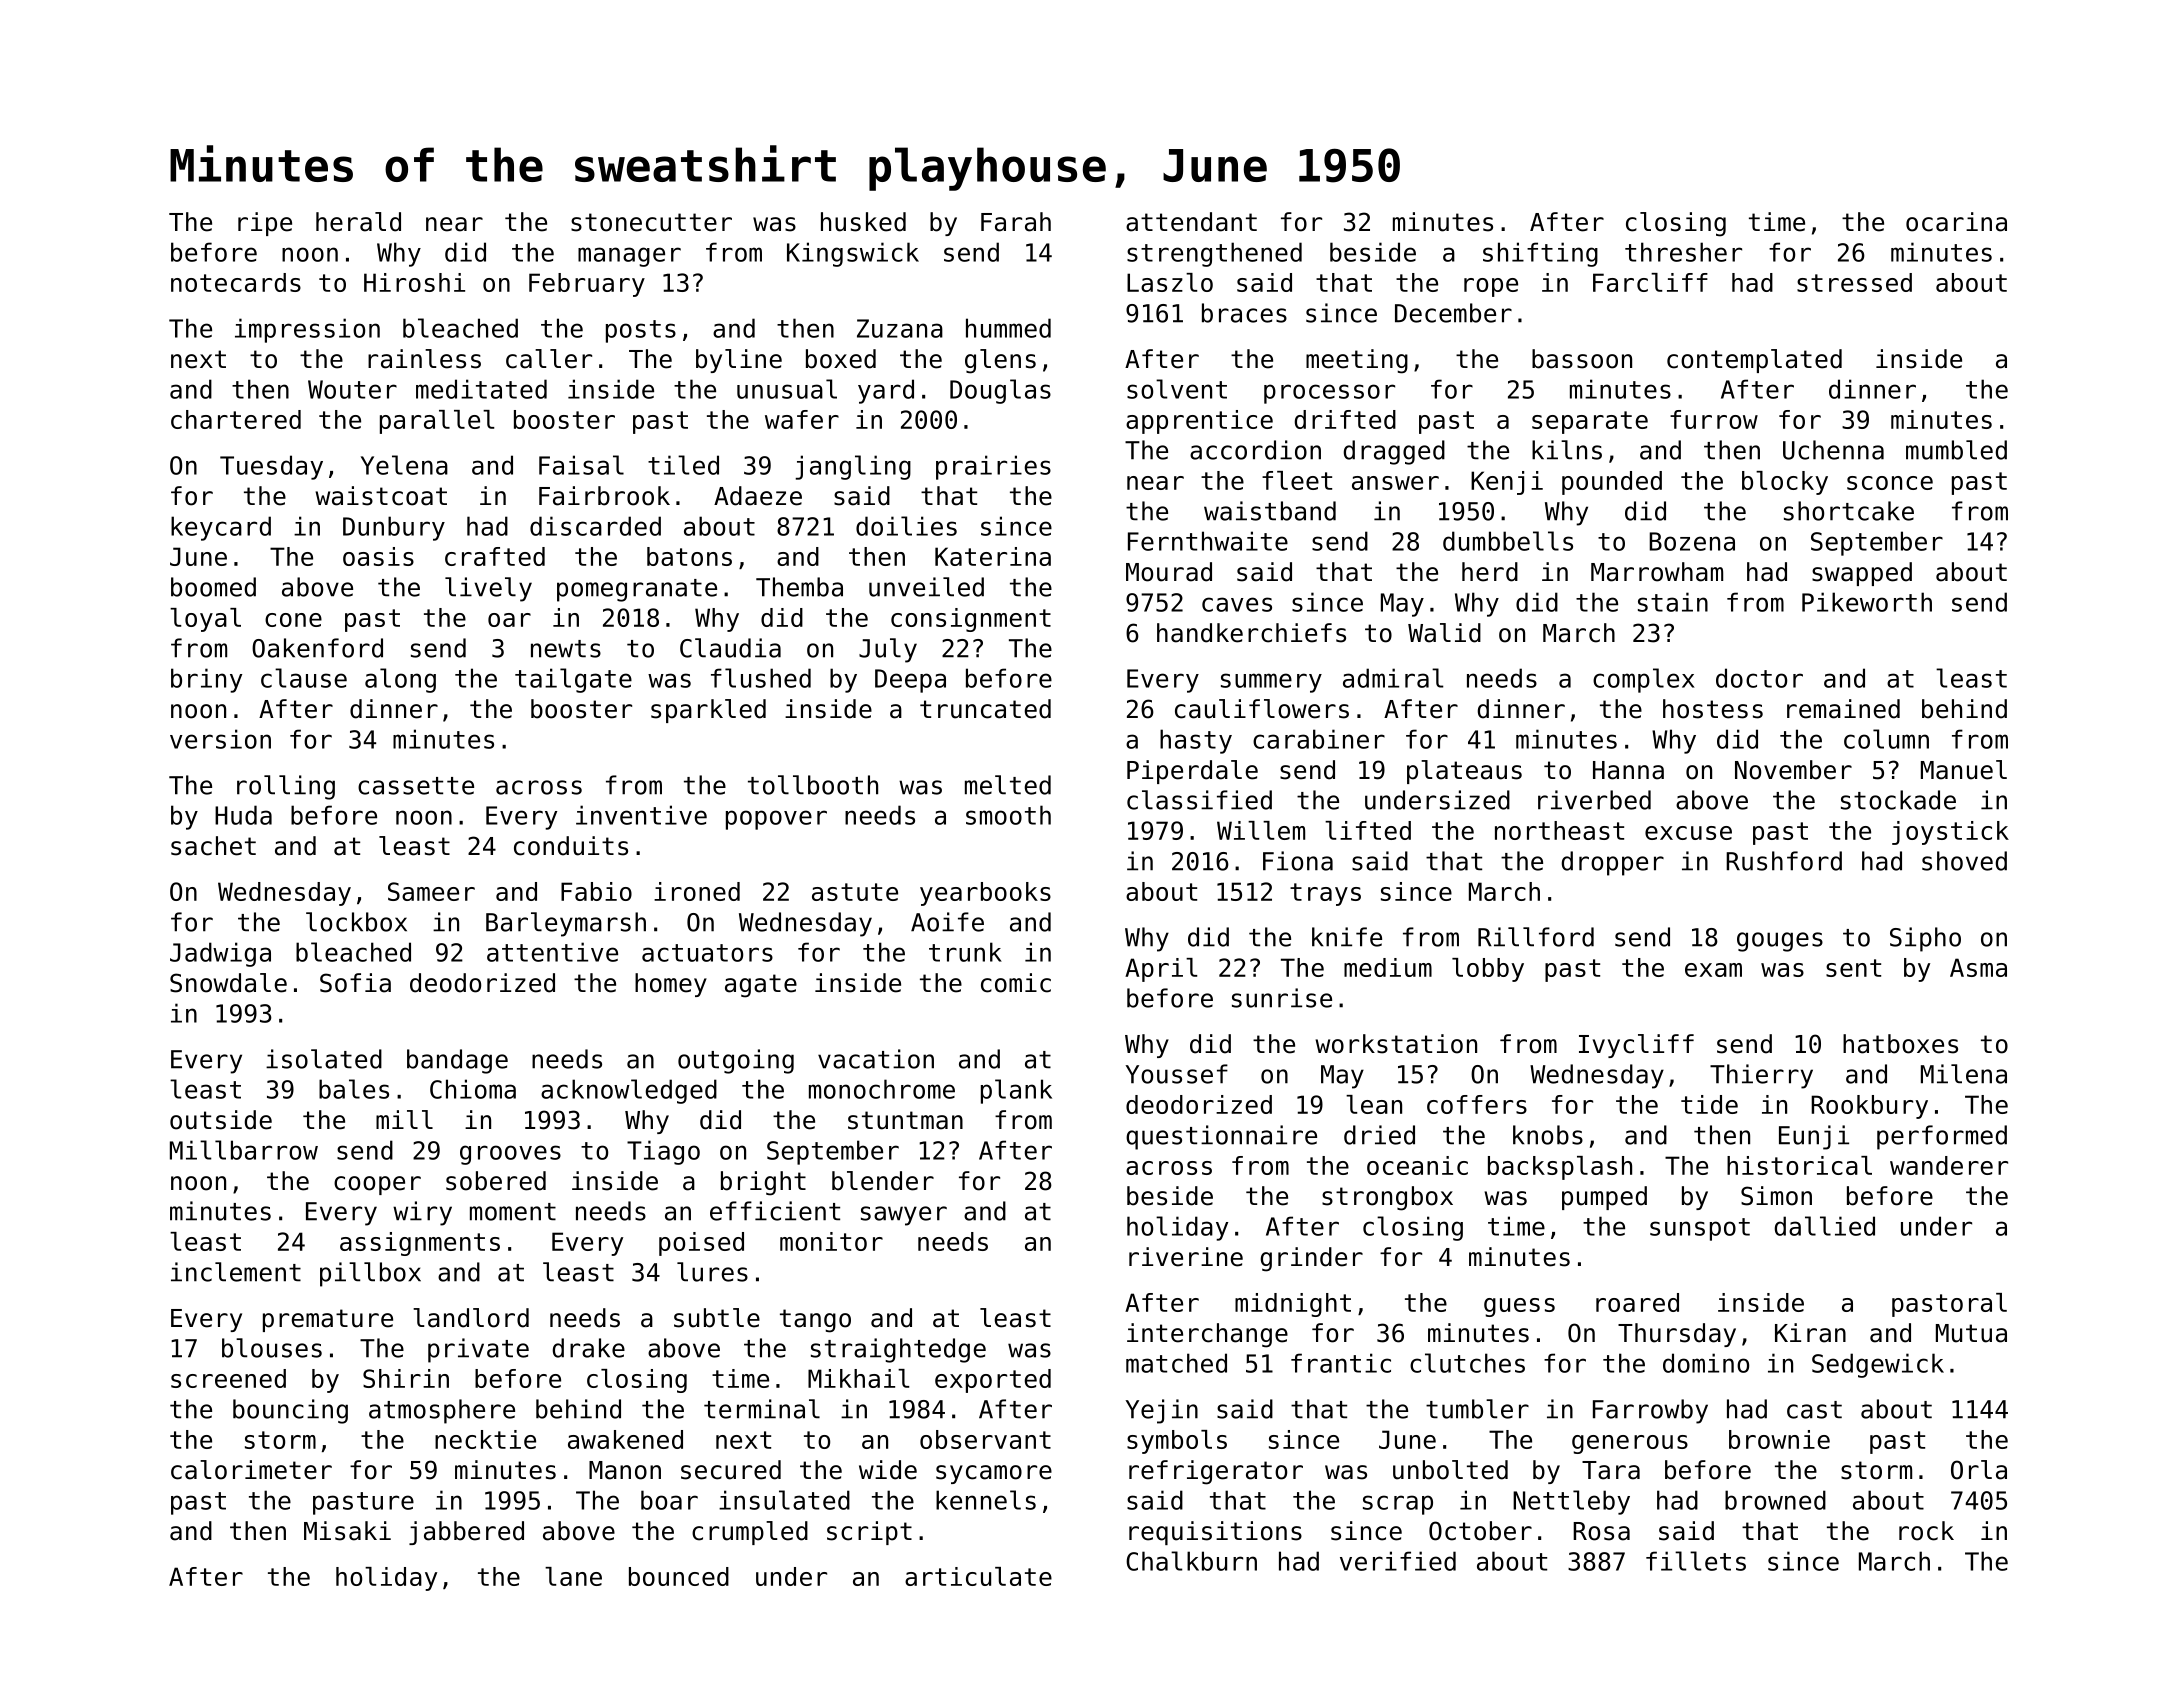 This document has width=2178, height=1683. I want to click on Mikhail, so click(859, 1378).
